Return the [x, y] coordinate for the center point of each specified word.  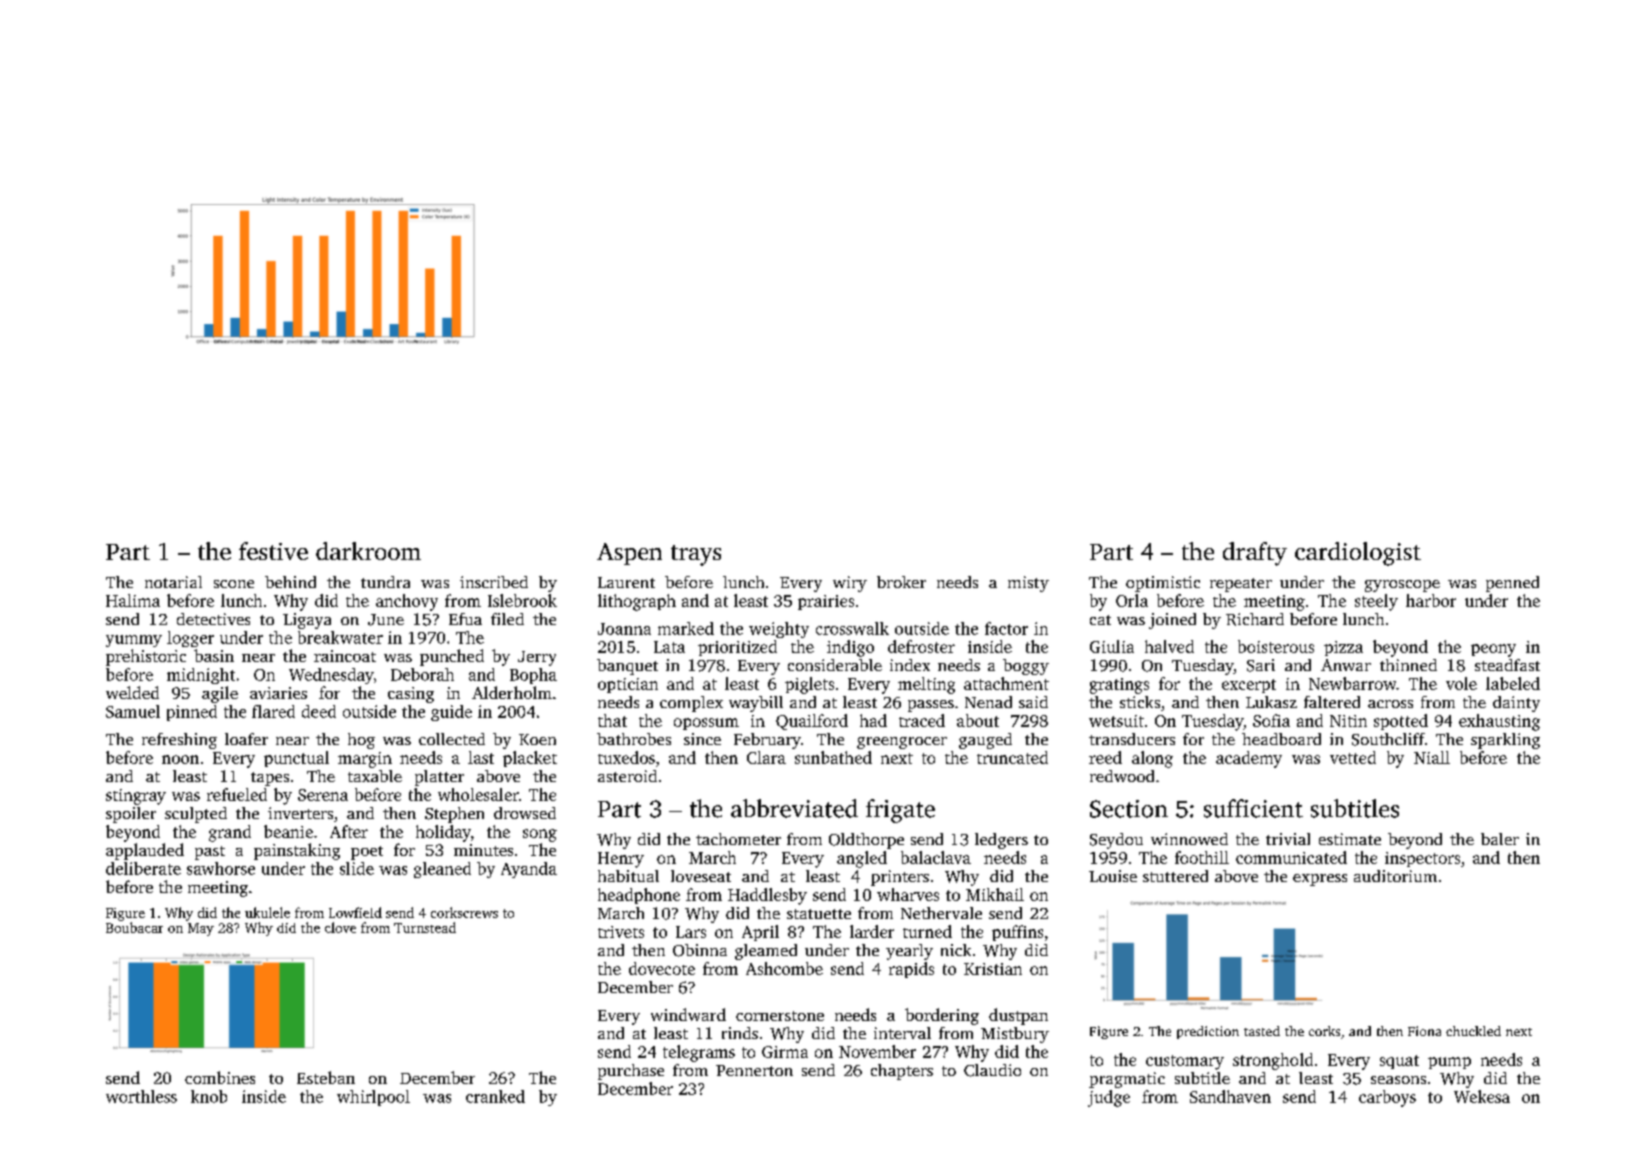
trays [696, 555]
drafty [1255, 554]
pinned [192, 713]
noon [180, 759]
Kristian [993, 969]
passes [931, 706]
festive [273, 551]
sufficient [1253, 808]
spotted [1401, 722]
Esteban [326, 1077]
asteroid [627, 776]
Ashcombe [784, 968]
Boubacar [134, 927]
